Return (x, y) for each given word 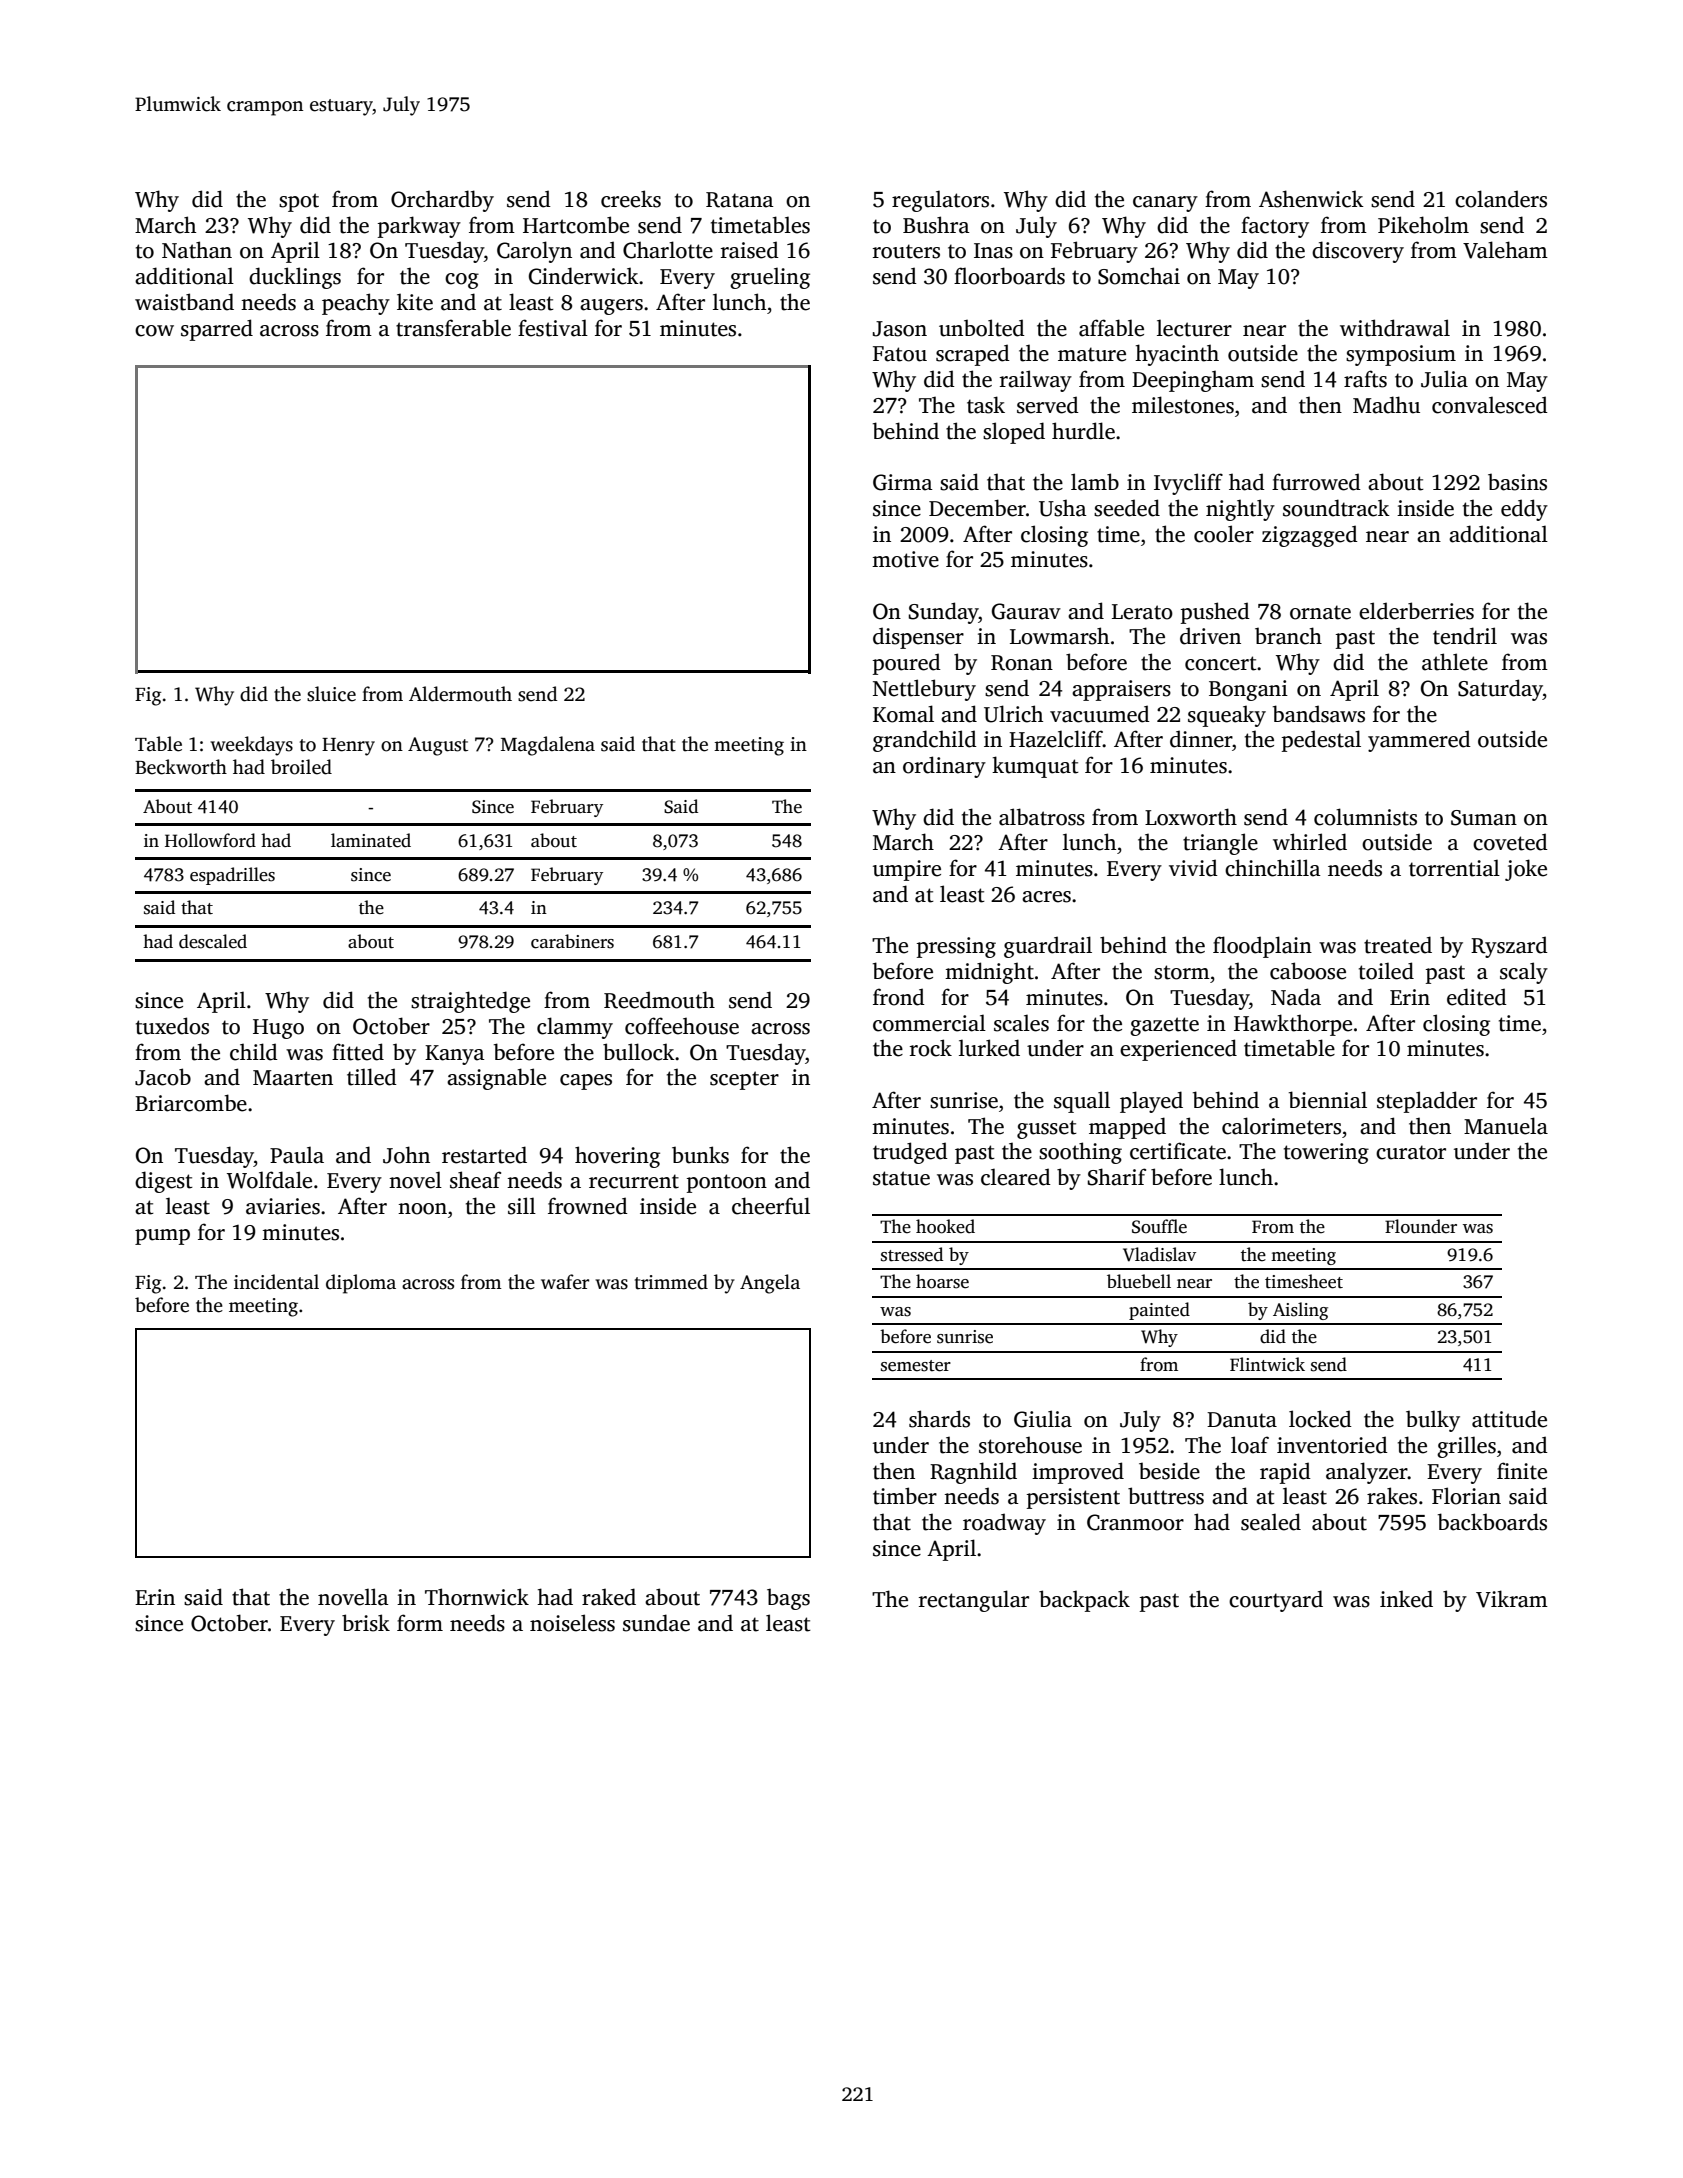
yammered (1419, 741)
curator (1411, 1152)
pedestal (1321, 741)
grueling (770, 278)
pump (162, 1237)
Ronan (1022, 663)
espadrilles (232, 876)
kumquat (1035, 767)
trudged (910, 1153)
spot (299, 202)
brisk (366, 1623)
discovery (1358, 252)
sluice (331, 694)
